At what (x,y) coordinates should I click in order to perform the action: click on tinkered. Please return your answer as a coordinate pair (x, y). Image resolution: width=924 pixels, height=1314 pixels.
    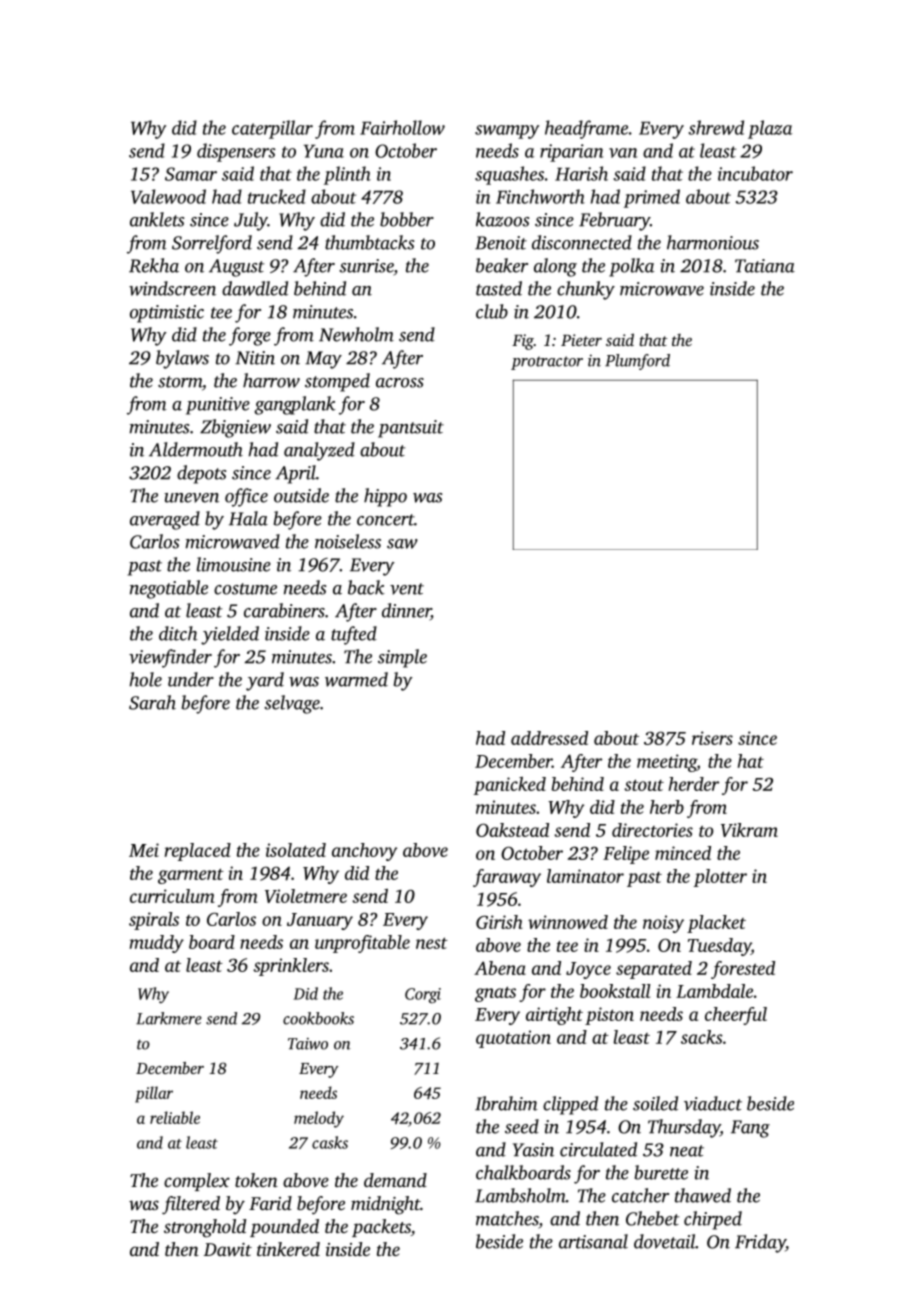
    Looking at the image, I should click on (288, 1249).
